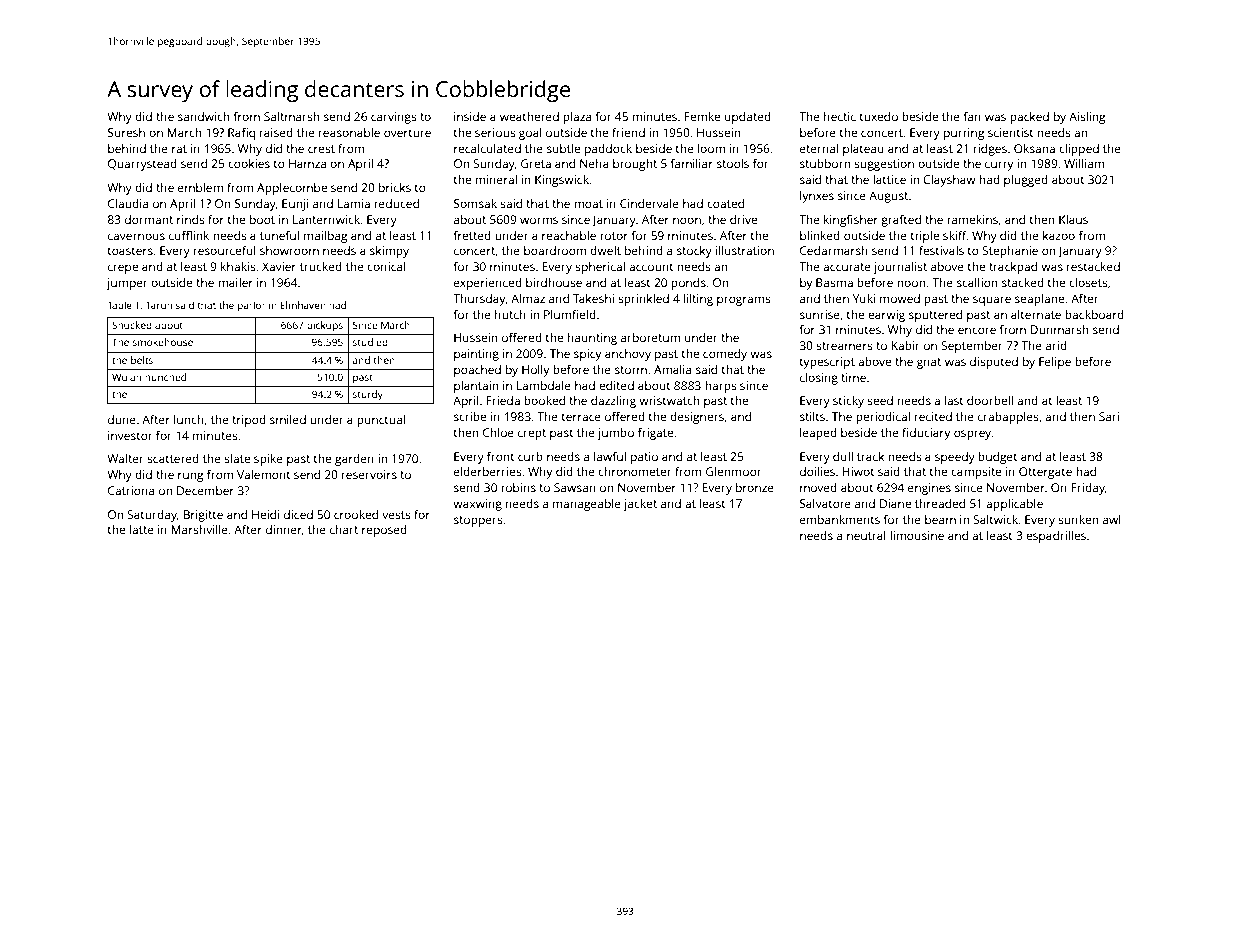 Image resolution: width=1233 pixels, height=952 pixels. Describe the element at coordinates (1088, 282) in the screenshot. I see `closets` at that location.
